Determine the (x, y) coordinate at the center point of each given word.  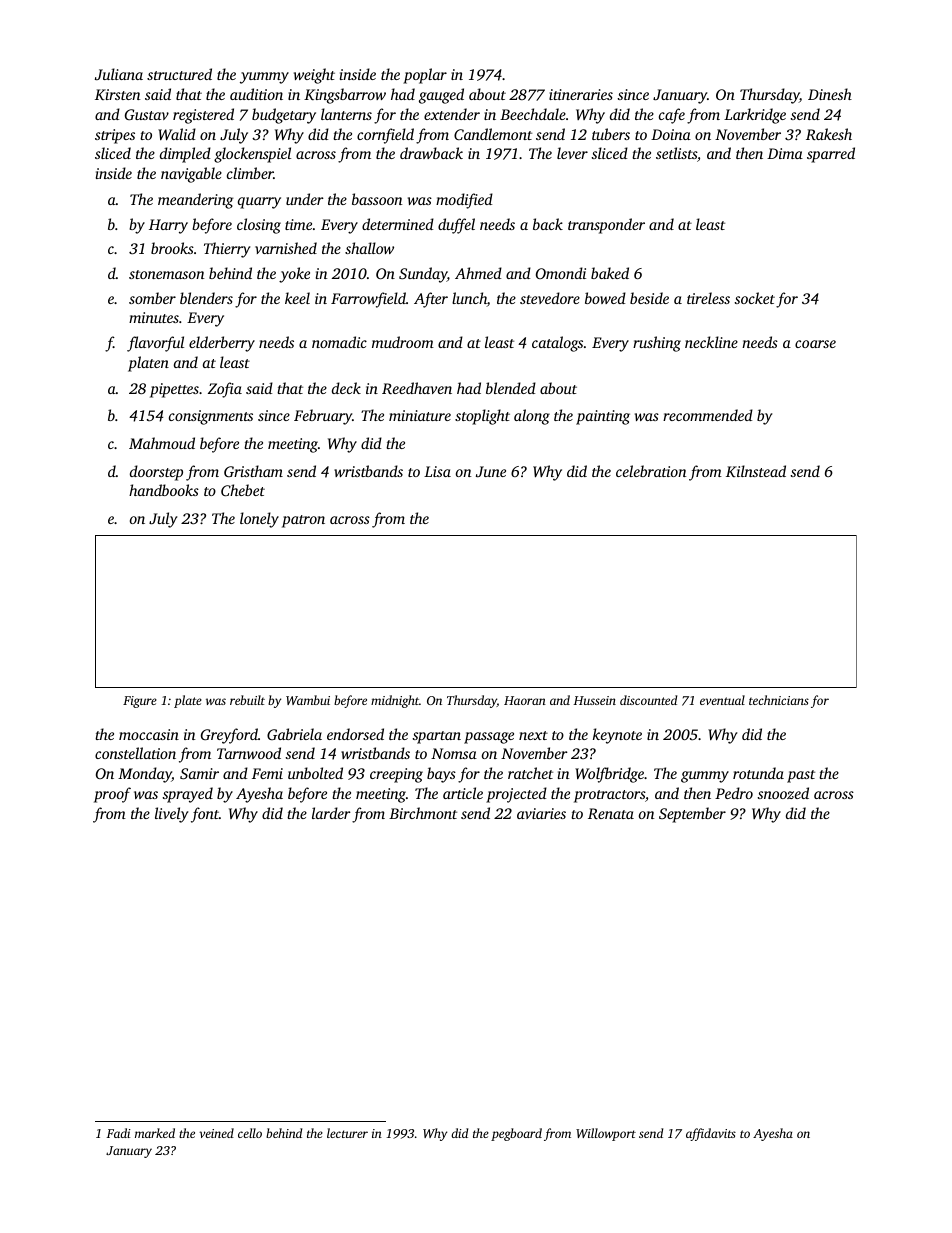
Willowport (606, 1134)
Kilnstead (756, 471)
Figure (140, 702)
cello (250, 1133)
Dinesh (830, 94)
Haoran (525, 700)
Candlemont (493, 134)
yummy (264, 78)
